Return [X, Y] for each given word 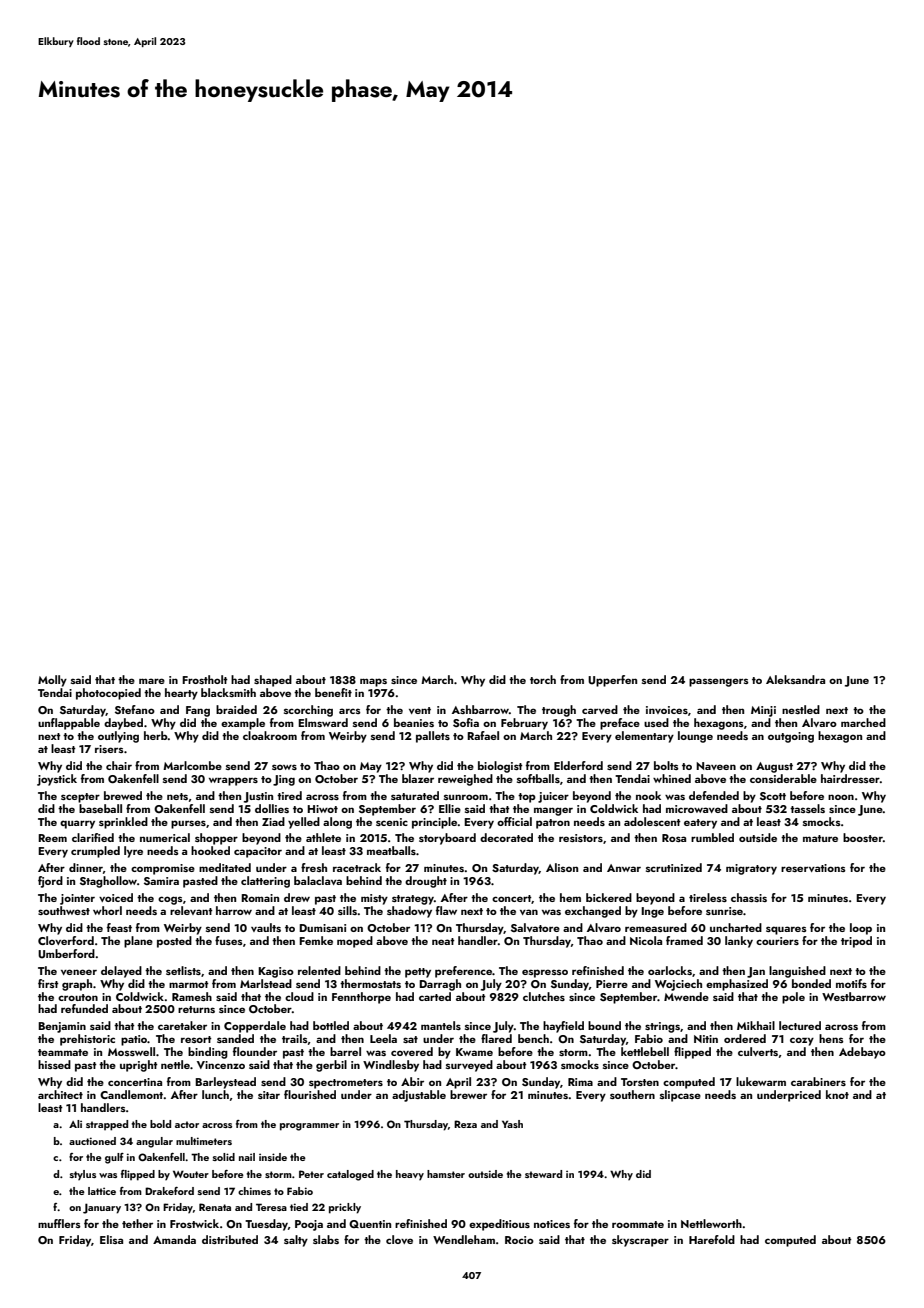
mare [152, 681]
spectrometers [346, 1084]
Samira [161, 881]
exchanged [593, 912]
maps [373, 682]
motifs [851, 983]
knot [837, 1094]
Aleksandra [795, 679]
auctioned [92, 1141]
